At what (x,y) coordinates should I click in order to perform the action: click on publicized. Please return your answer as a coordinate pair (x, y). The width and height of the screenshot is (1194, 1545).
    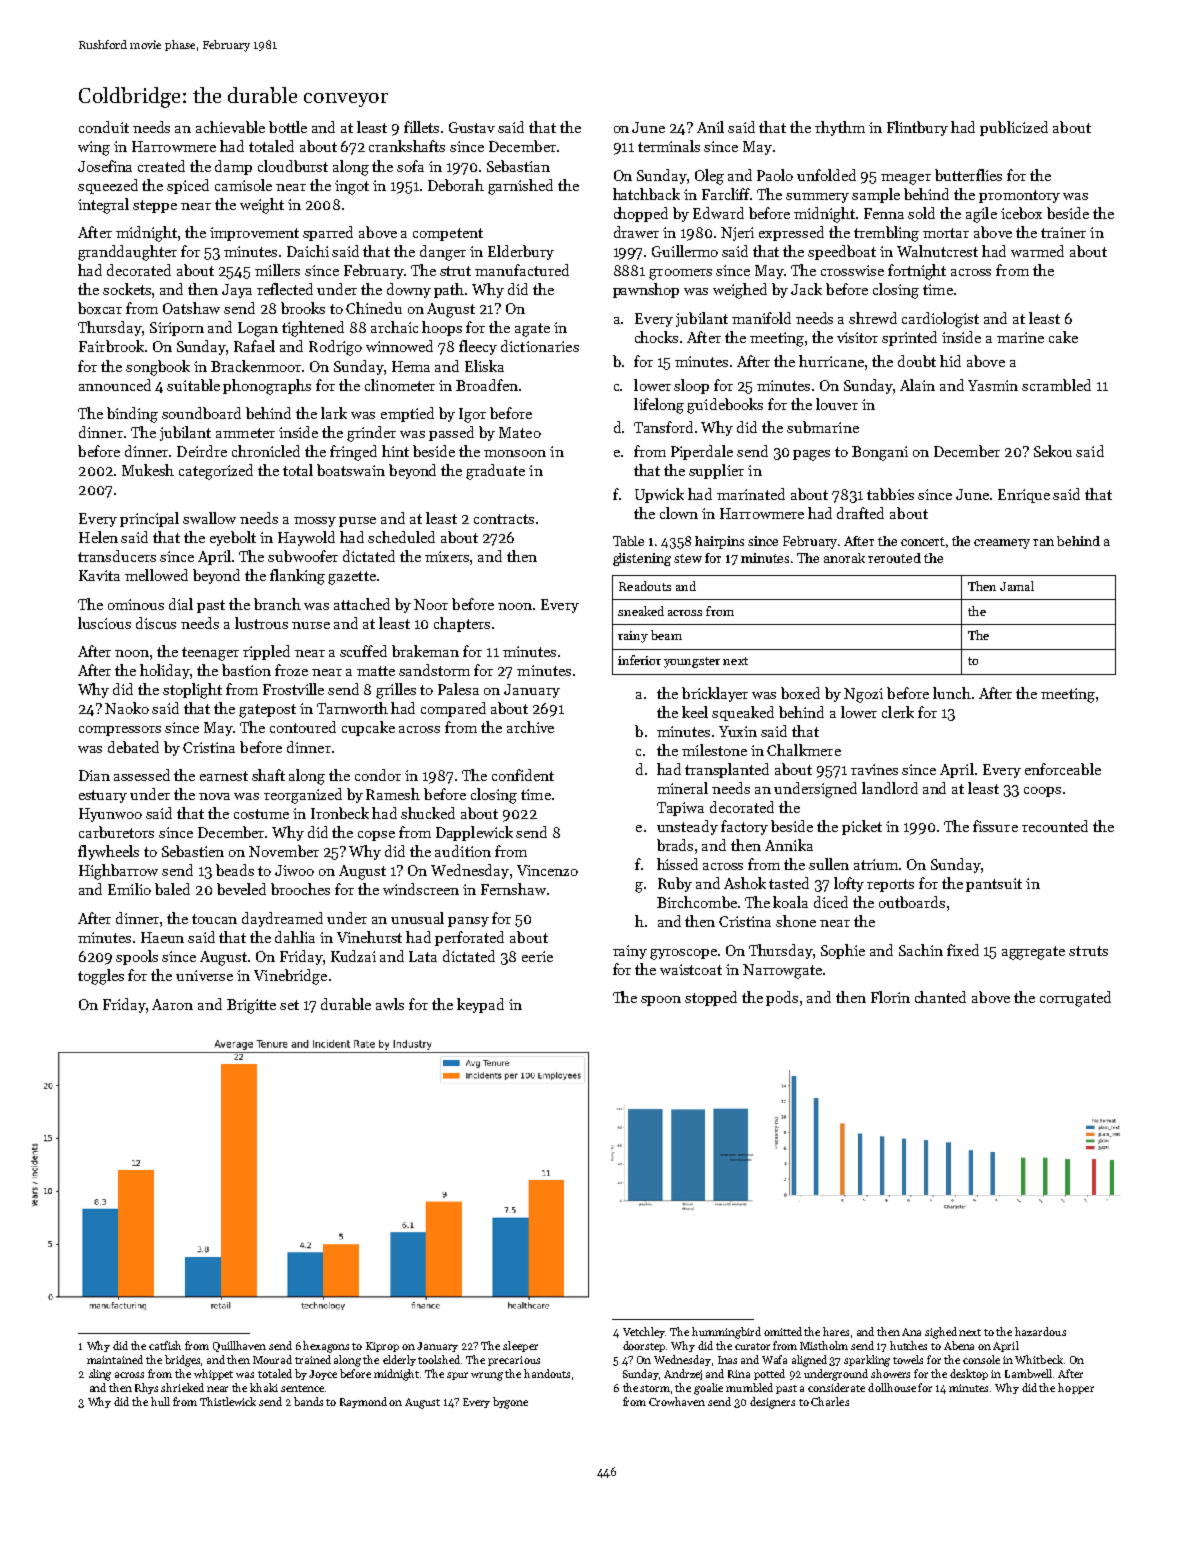
    Looking at the image, I should click on (1014, 128).
